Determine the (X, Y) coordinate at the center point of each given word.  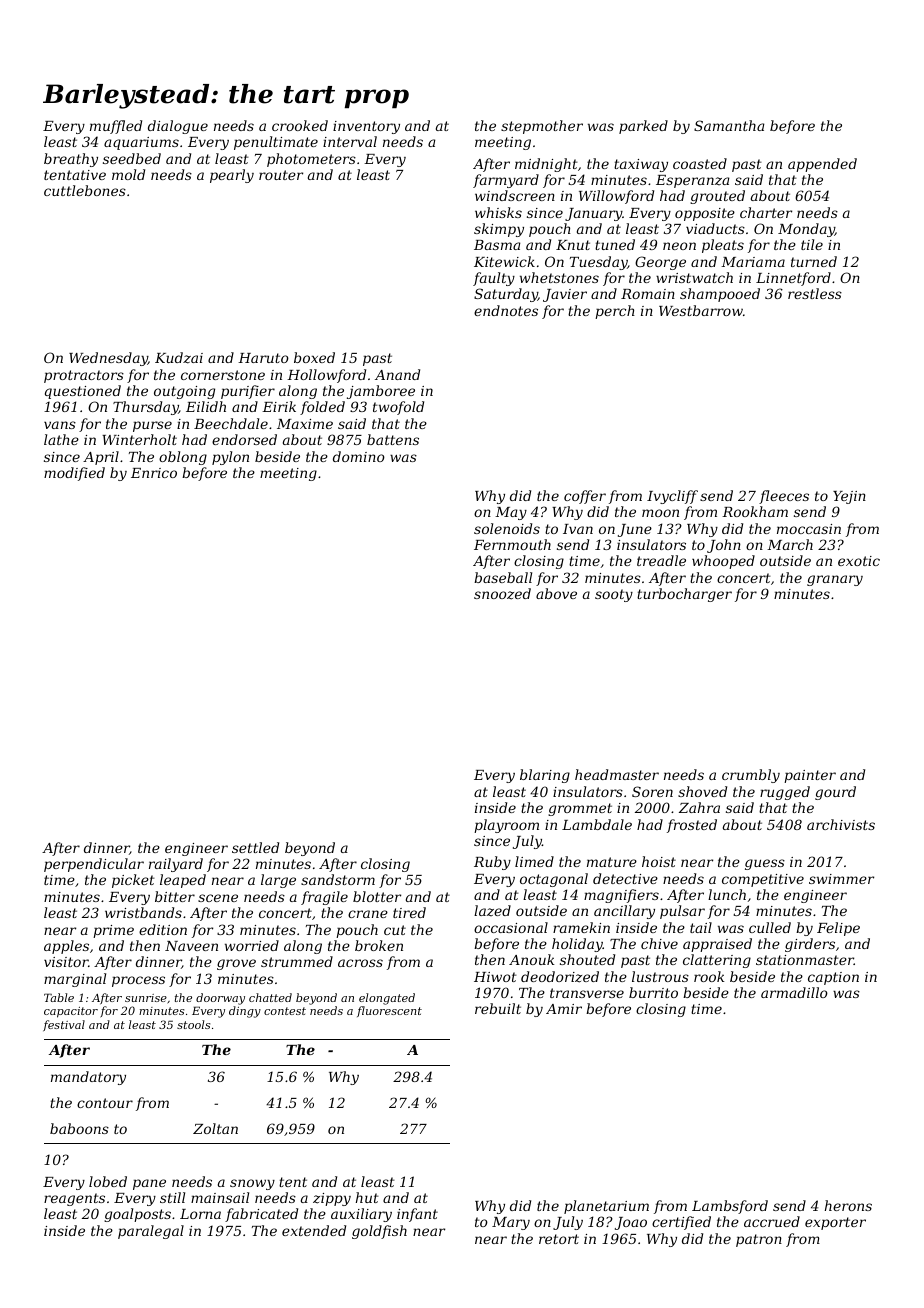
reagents (74, 1199)
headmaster (617, 774)
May (511, 513)
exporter (835, 1223)
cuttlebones (85, 190)
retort (559, 1239)
